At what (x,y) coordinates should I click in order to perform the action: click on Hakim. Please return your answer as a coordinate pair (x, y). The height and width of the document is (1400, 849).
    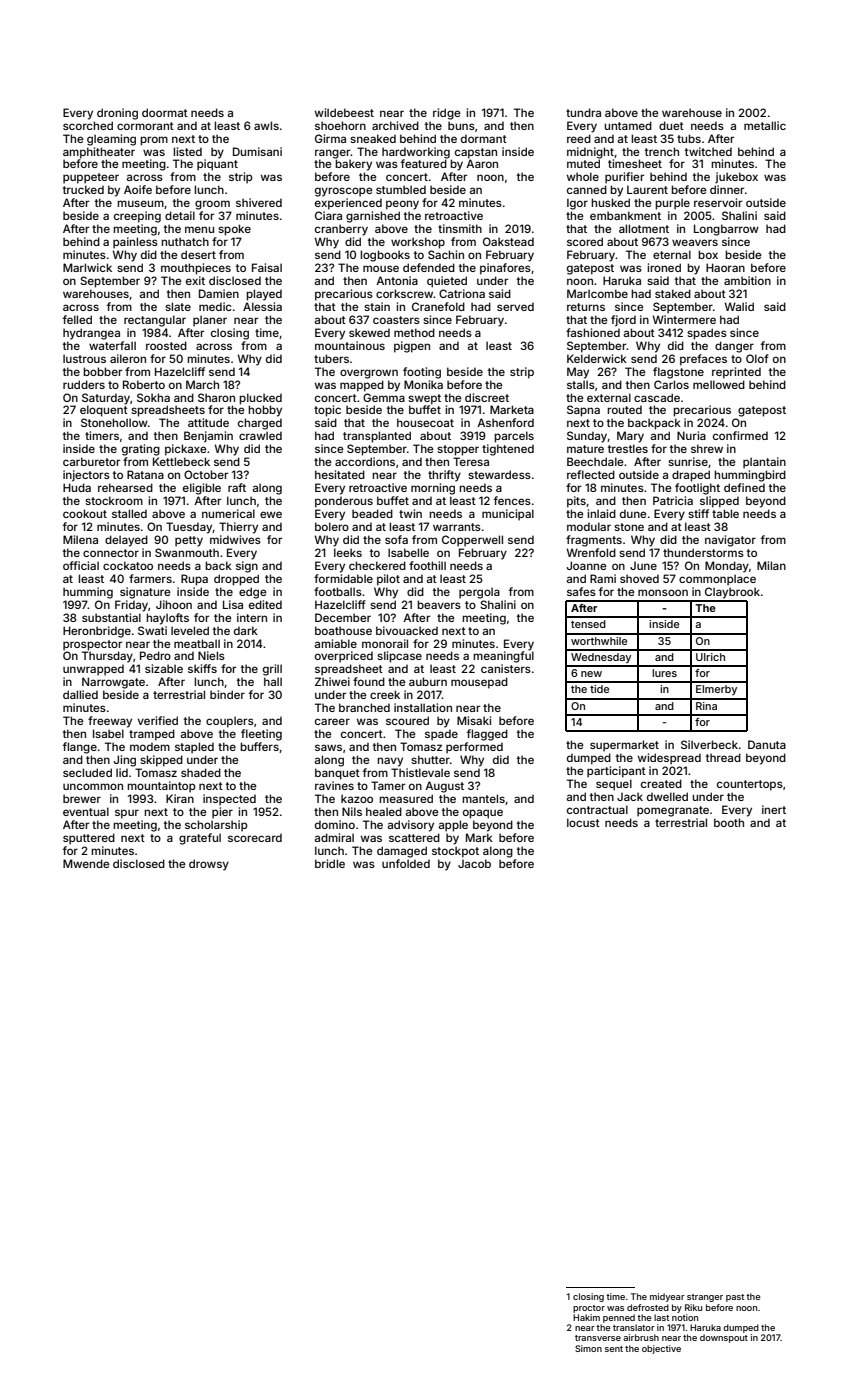
    Looking at the image, I should click on (586, 1317).
